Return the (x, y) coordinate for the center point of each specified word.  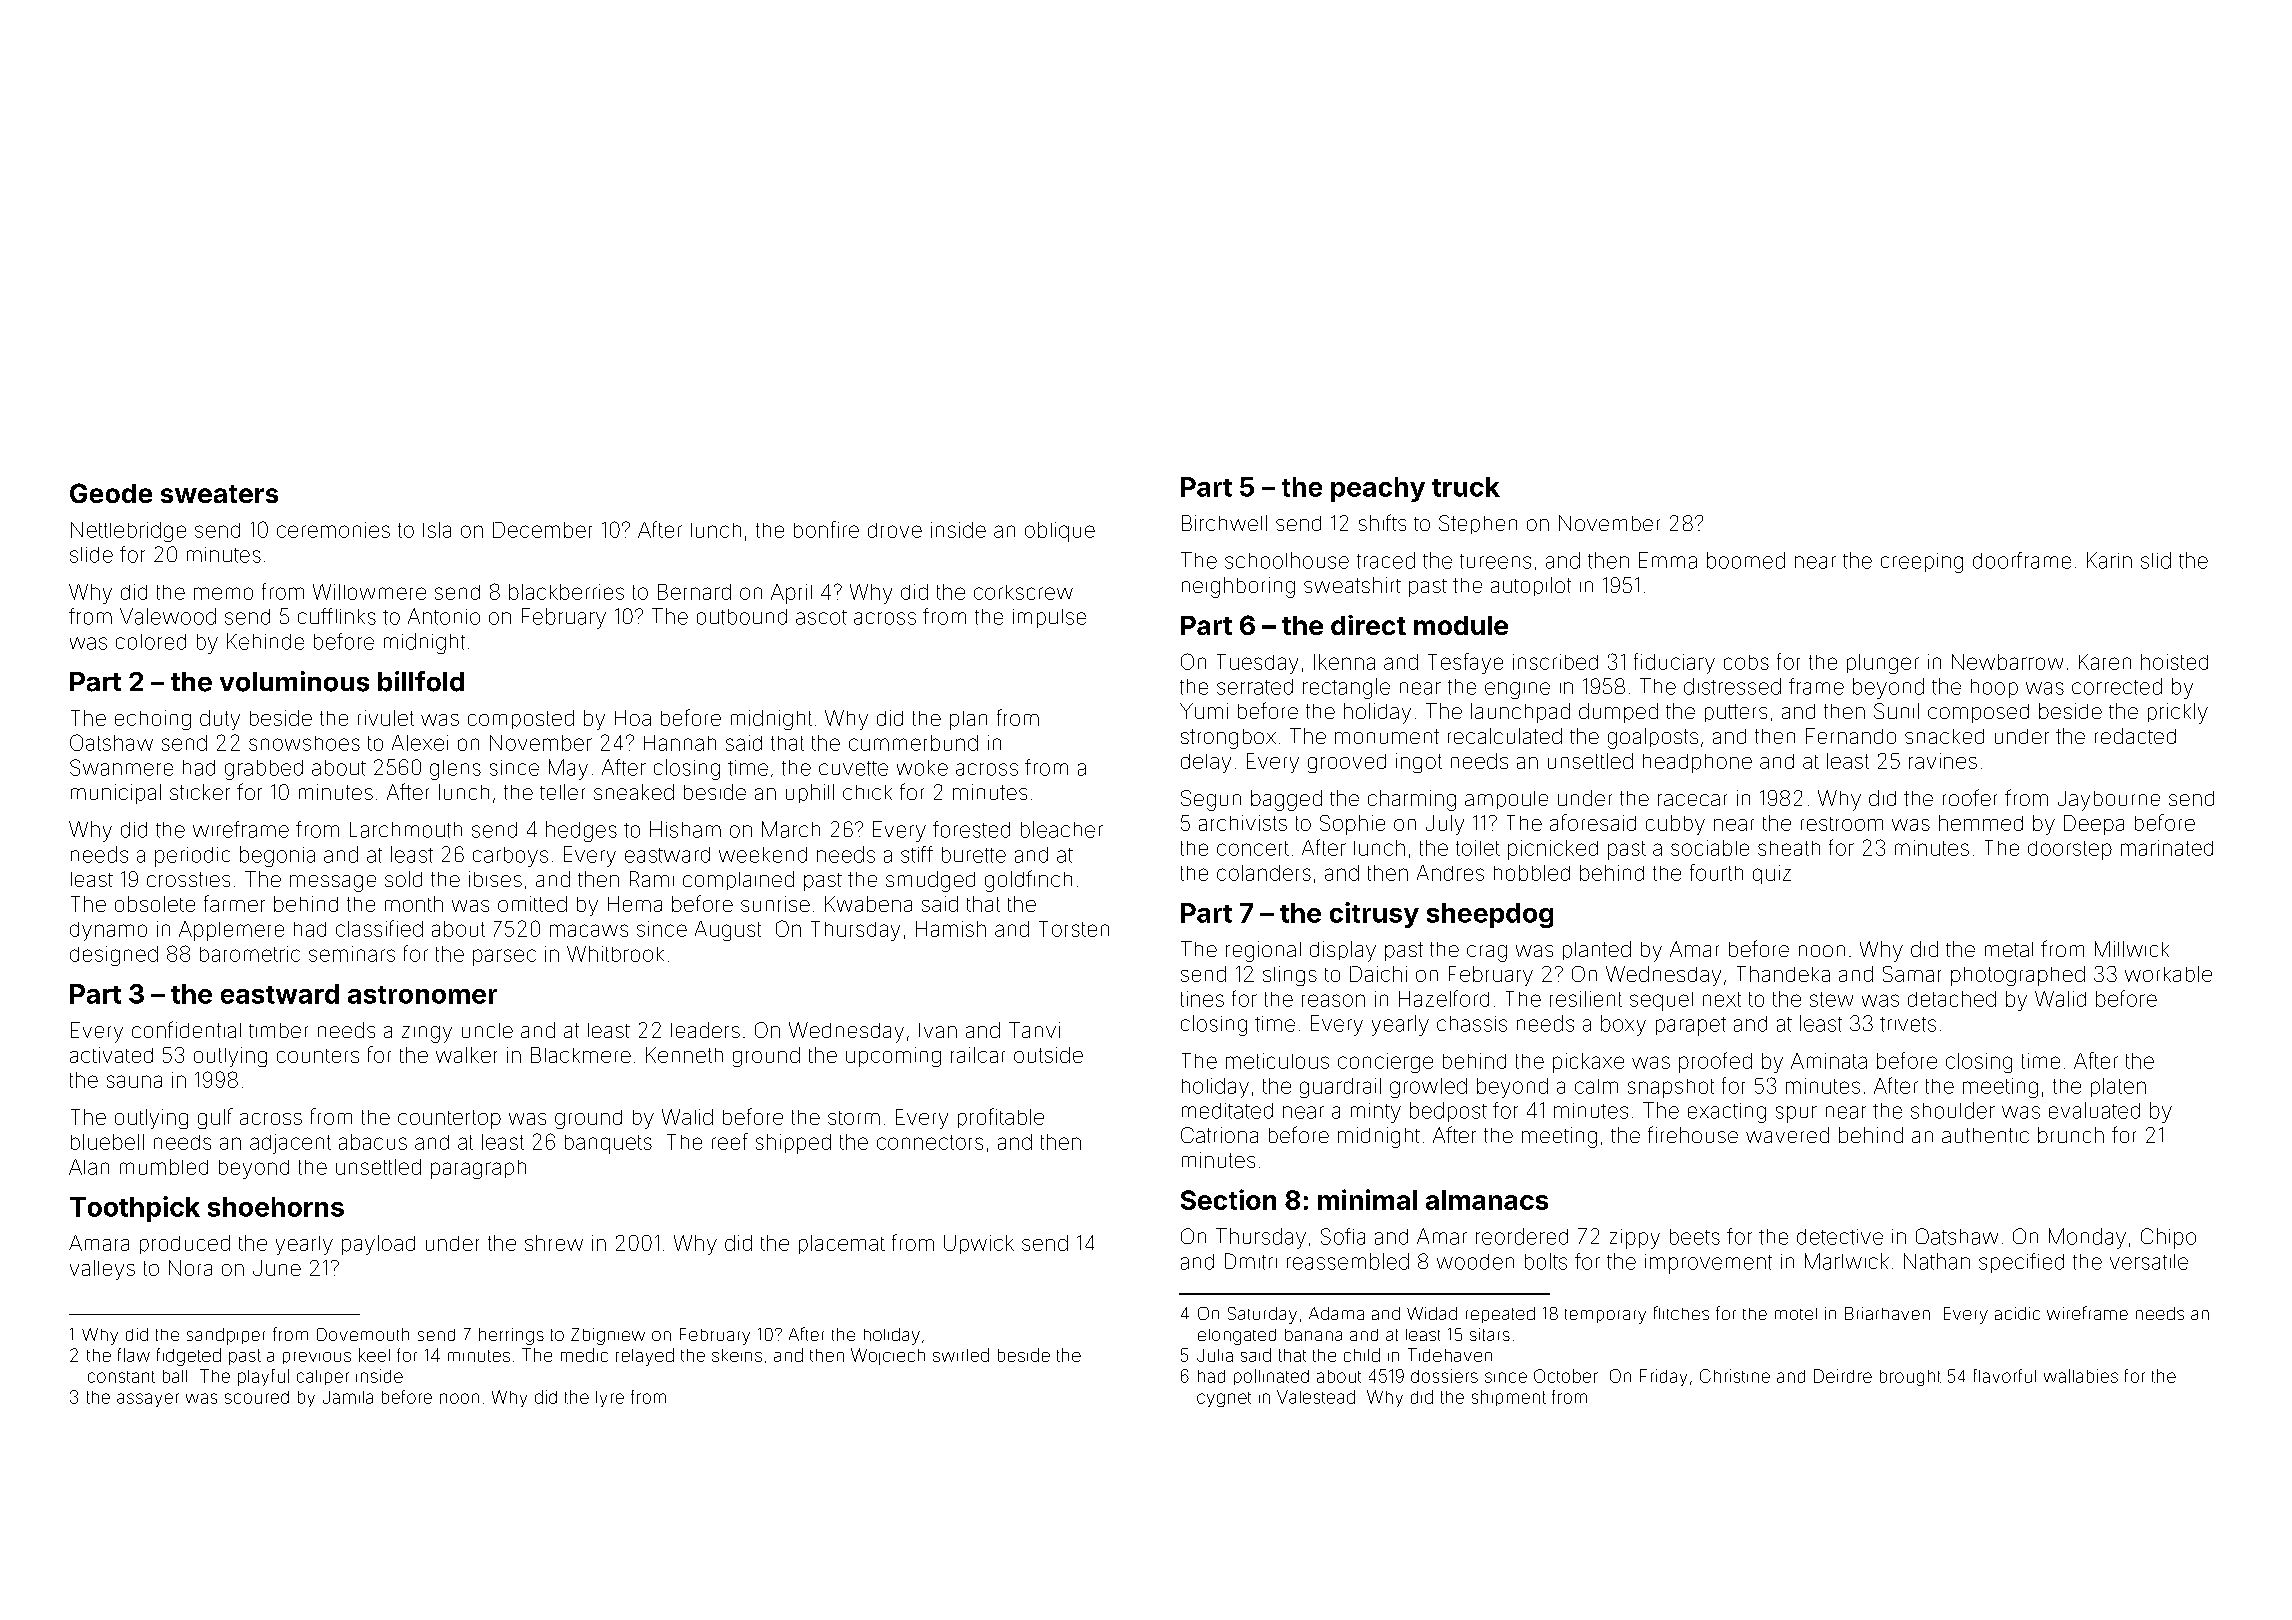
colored (151, 642)
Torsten (1074, 929)
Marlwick (1847, 1261)
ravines (1943, 761)
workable (2168, 974)
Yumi (1204, 711)
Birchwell (1224, 523)
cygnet (1224, 1399)
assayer (148, 1400)
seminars (352, 954)
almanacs (1487, 1200)
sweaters (219, 494)
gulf (215, 1118)
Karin (2109, 560)
